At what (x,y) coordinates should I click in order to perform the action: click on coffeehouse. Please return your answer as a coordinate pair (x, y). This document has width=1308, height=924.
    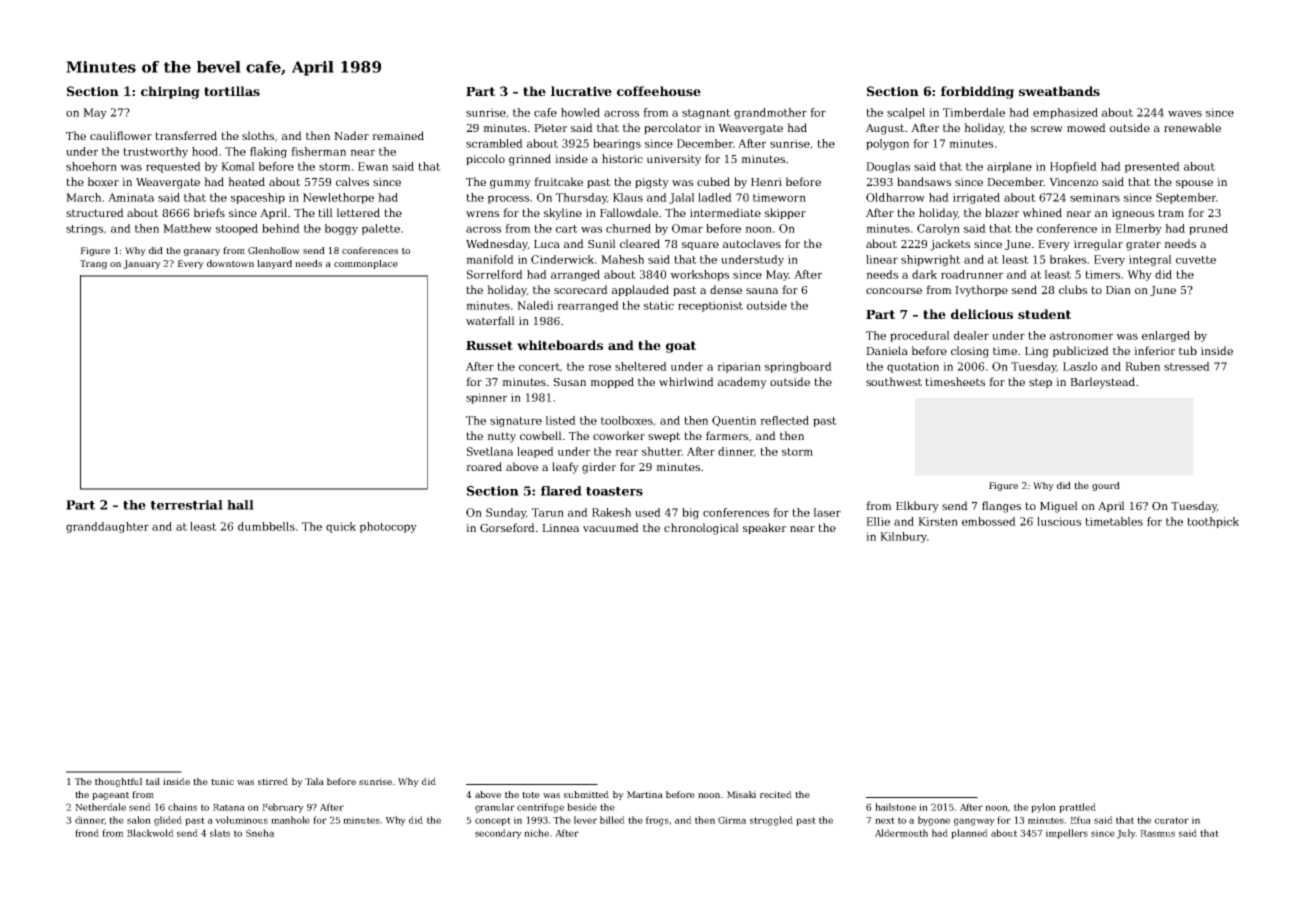
    Looking at the image, I should click on (659, 91).
